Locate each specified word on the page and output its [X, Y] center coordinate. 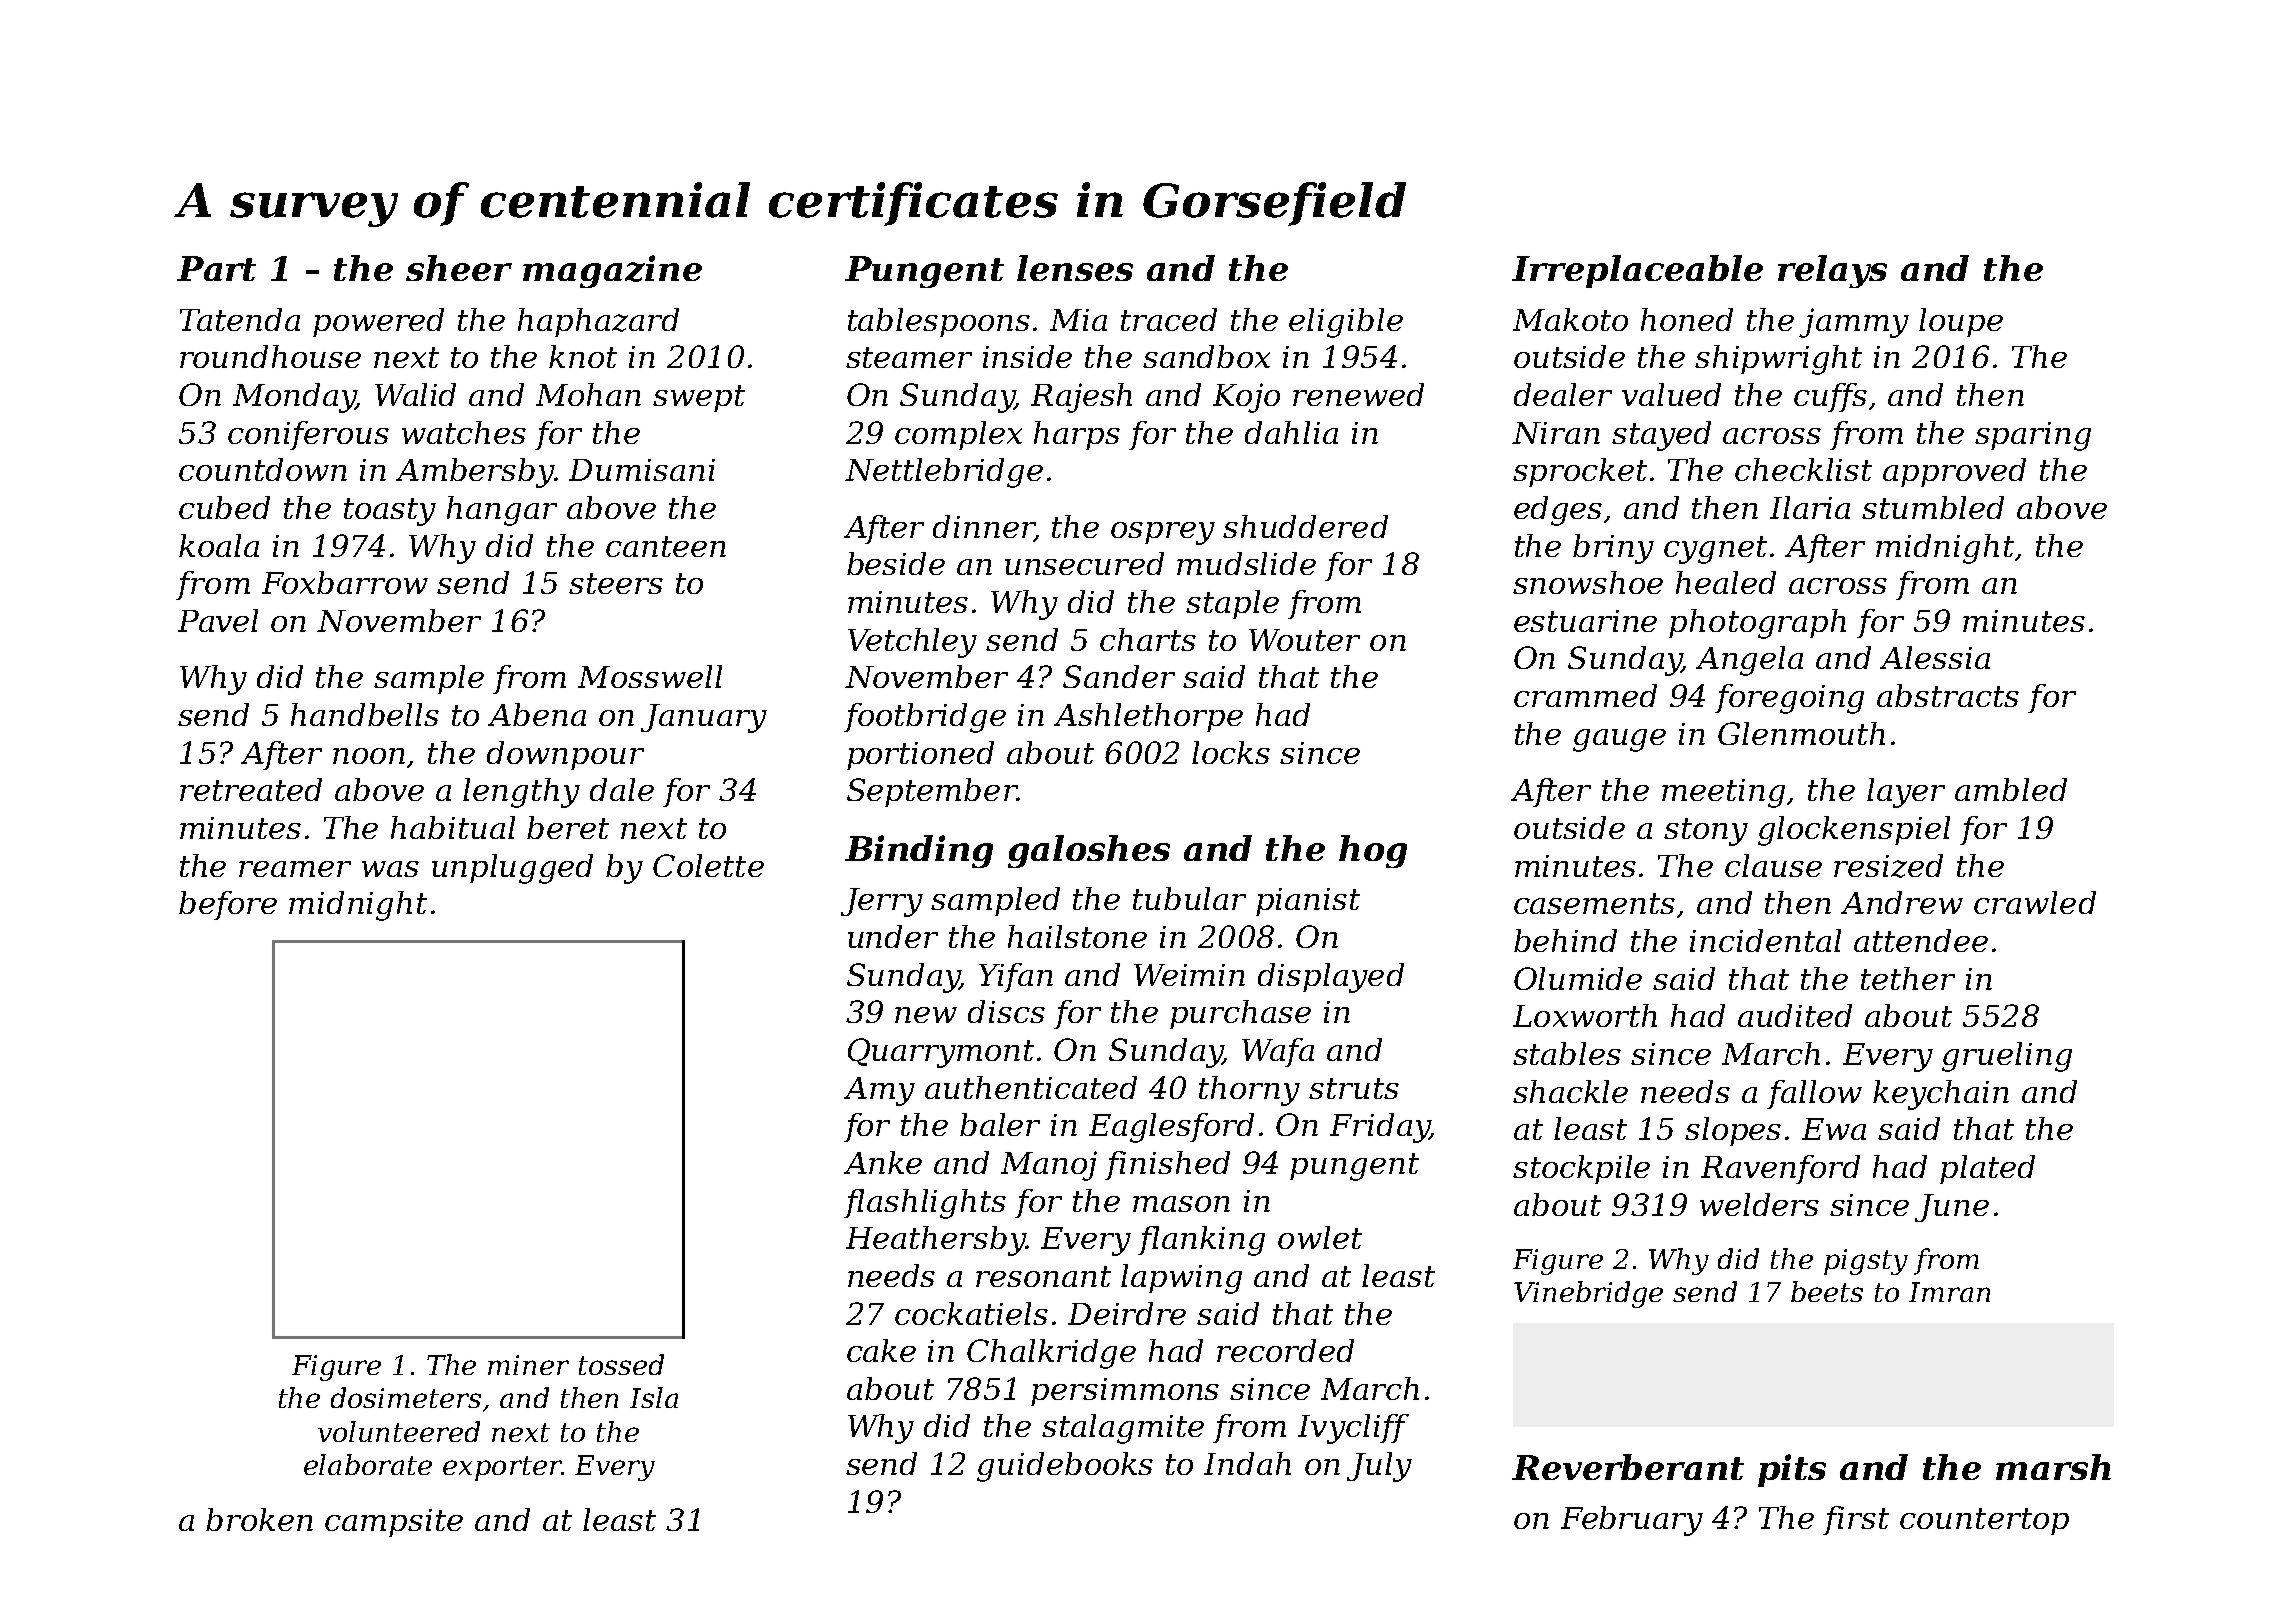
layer [1906, 793]
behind [1565, 940]
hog [1373, 851]
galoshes [1089, 851]
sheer [459, 268]
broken [259, 1519]
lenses [1075, 268]
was [390, 869]
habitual [453, 827]
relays [1832, 271]
